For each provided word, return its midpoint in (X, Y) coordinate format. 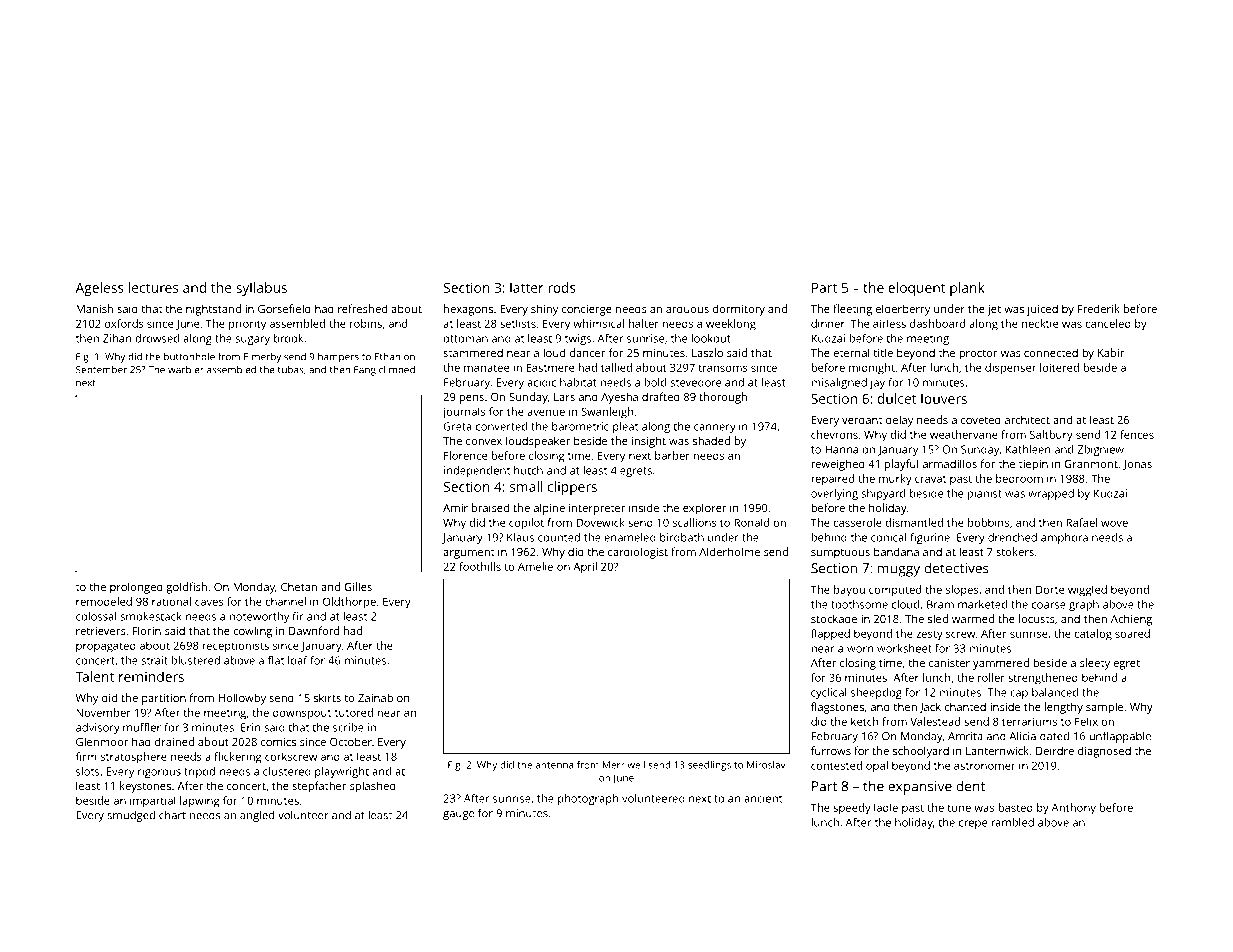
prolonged (136, 588)
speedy (852, 809)
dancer (587, 352)
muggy (899, 571)
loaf (298, 660)
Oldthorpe (349, 603)
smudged (131, 816)
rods (562, 287)
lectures (153, 287)
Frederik (1099, 308)
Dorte (1050, 589)
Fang (365, 371)
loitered (1059, 367)
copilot (526, 524)
